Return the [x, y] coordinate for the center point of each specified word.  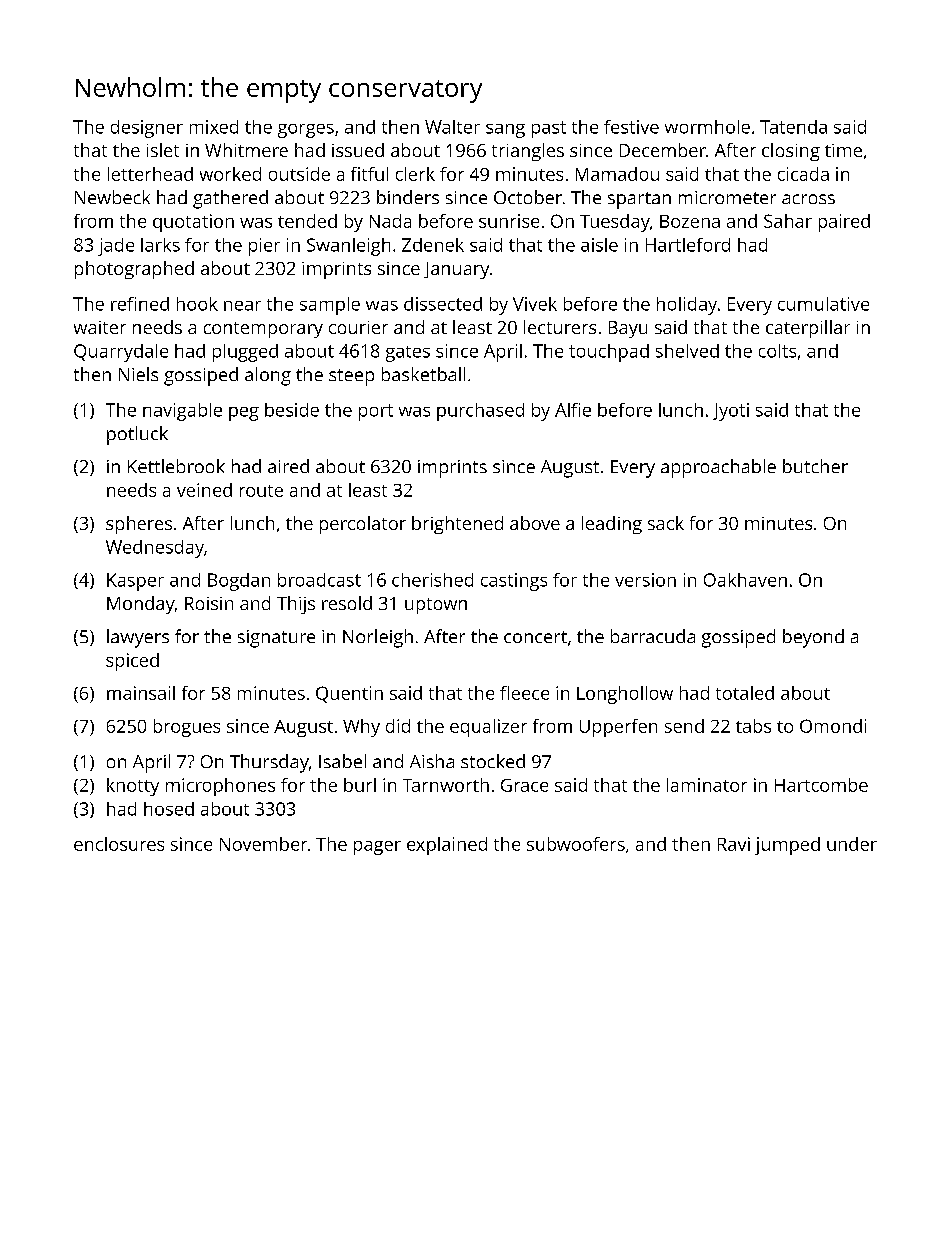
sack [666, 523]
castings [514, 582]
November [263, 844]
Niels [138, 374]
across [808, 199]
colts [777, 351]
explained [447, 846]
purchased [480, 412]
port [376, 412]
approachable [718, 468]
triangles [528, 152]
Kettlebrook [176, 466]
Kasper [135, 582]
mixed [214, 127]
